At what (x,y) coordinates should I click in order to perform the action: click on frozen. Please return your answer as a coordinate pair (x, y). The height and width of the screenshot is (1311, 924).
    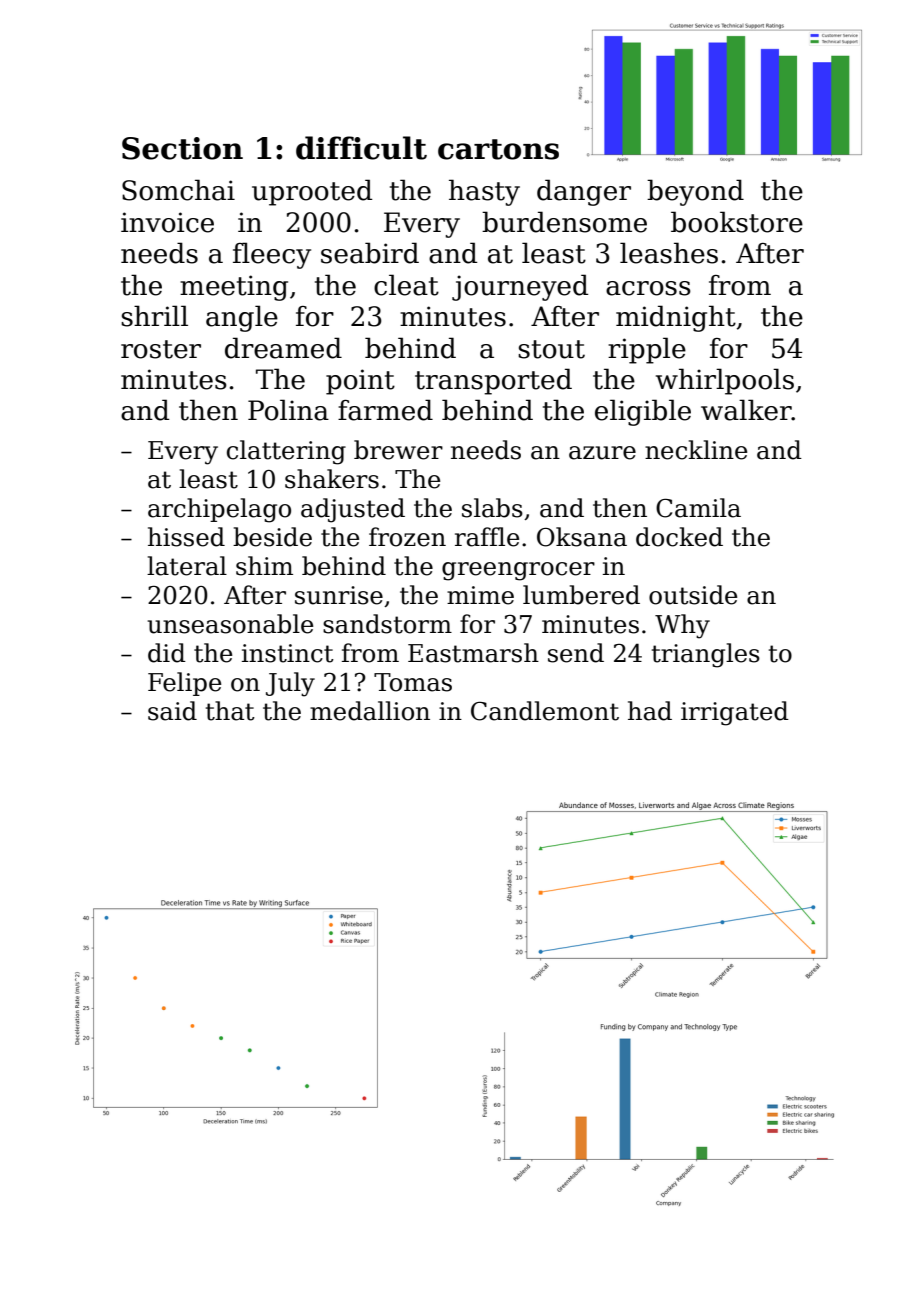
    Looking at the image, I should click on (407, 537).
